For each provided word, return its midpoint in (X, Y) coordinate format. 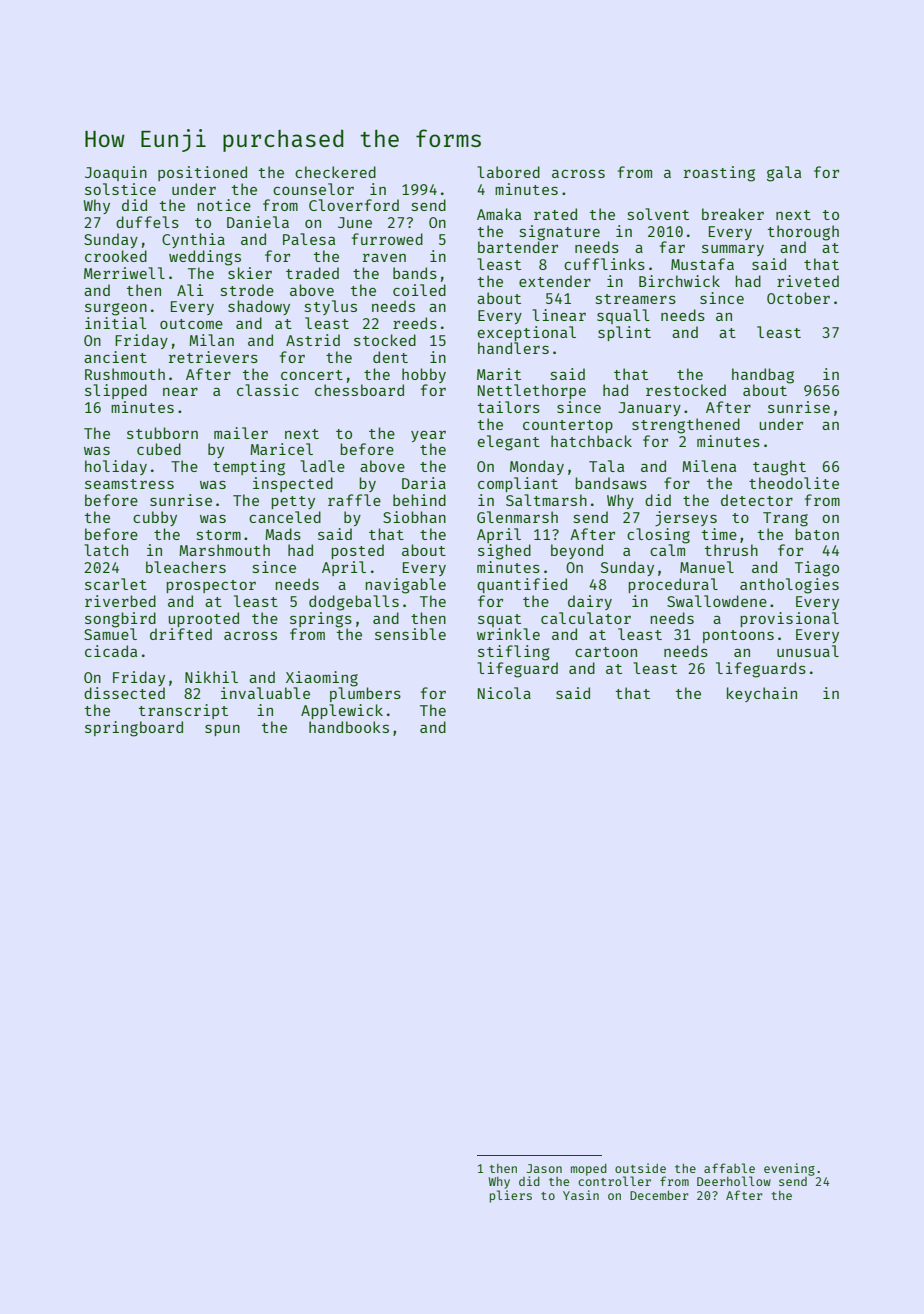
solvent (658, 214)
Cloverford (354, 205)
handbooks (349, 727)
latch (106, 550)
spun (222, 730)
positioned (202, 173)
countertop (568, 426)
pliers (511, 1196)
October (798, 298)
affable (729, 1168)
